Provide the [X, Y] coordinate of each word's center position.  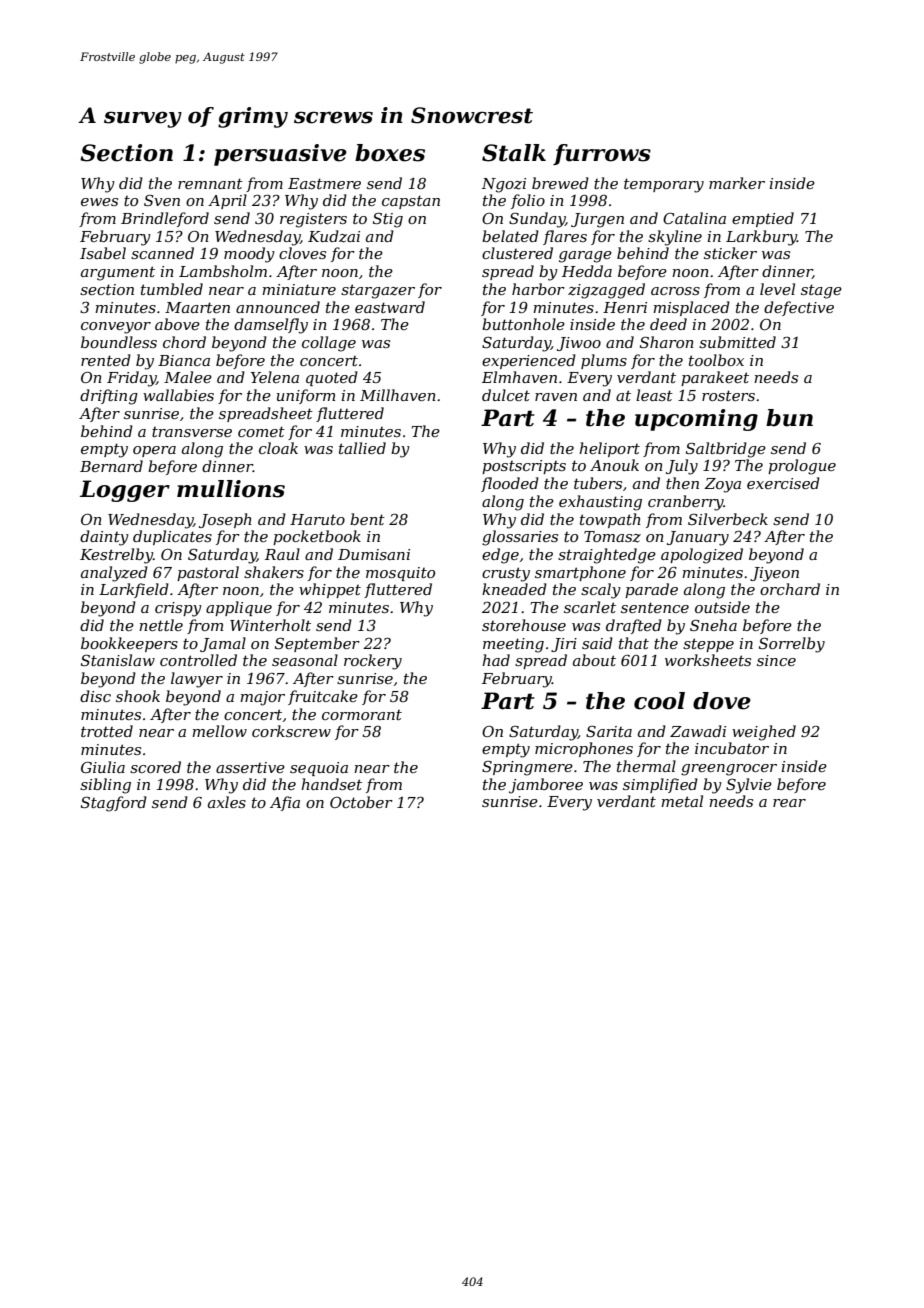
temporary [664, 185]
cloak [278, 448]
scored [155, 767]
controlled [198, 660]
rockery [373, 662]
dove [722, 701]
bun [789, 418]
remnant [210, 183]
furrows [602, 154]
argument [118, 273]
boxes [390, 153]
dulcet [506, 395]
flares [565, 237]
